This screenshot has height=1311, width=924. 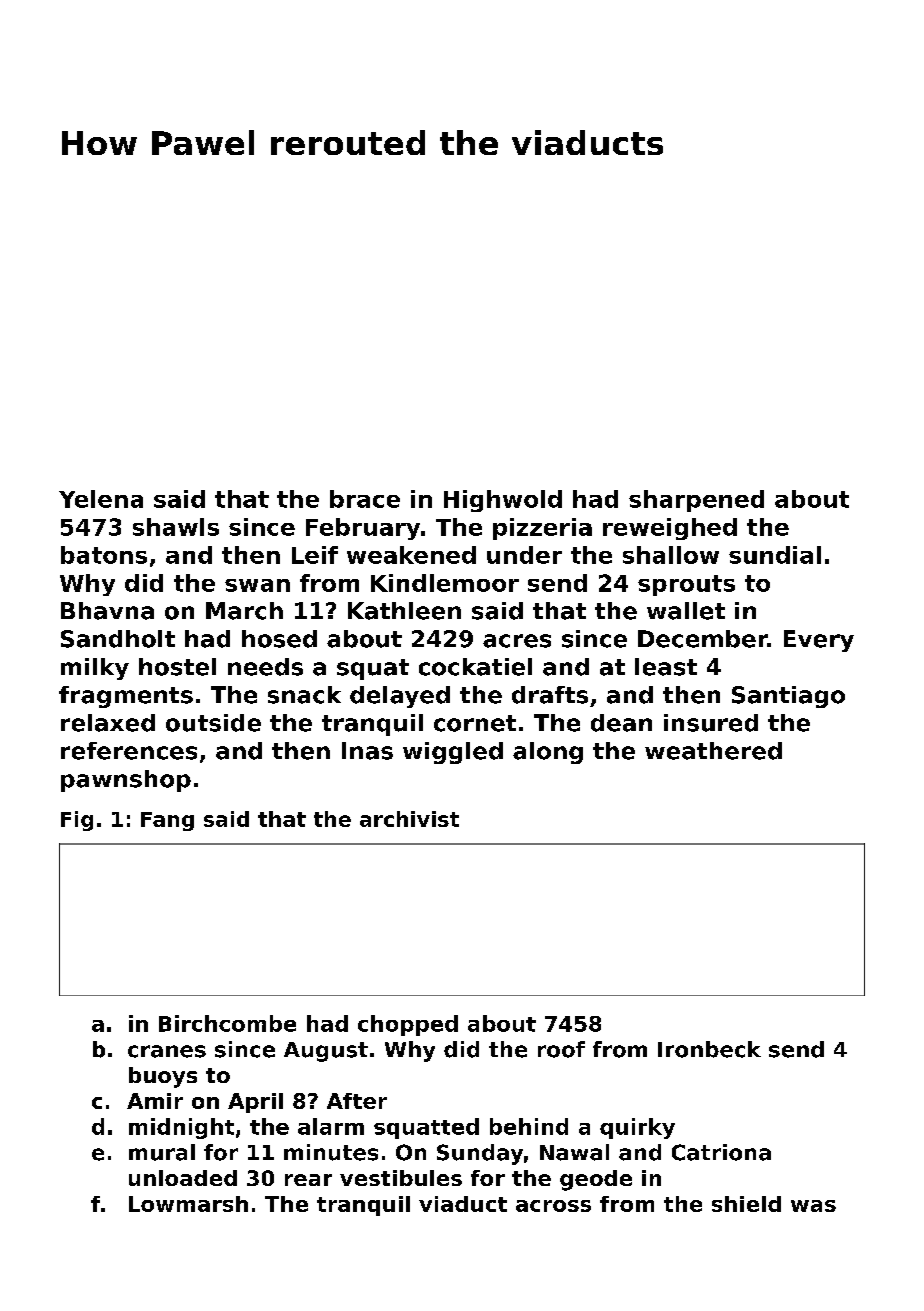 I want to click on Ironbeck, so click(x=709, y=1049).
